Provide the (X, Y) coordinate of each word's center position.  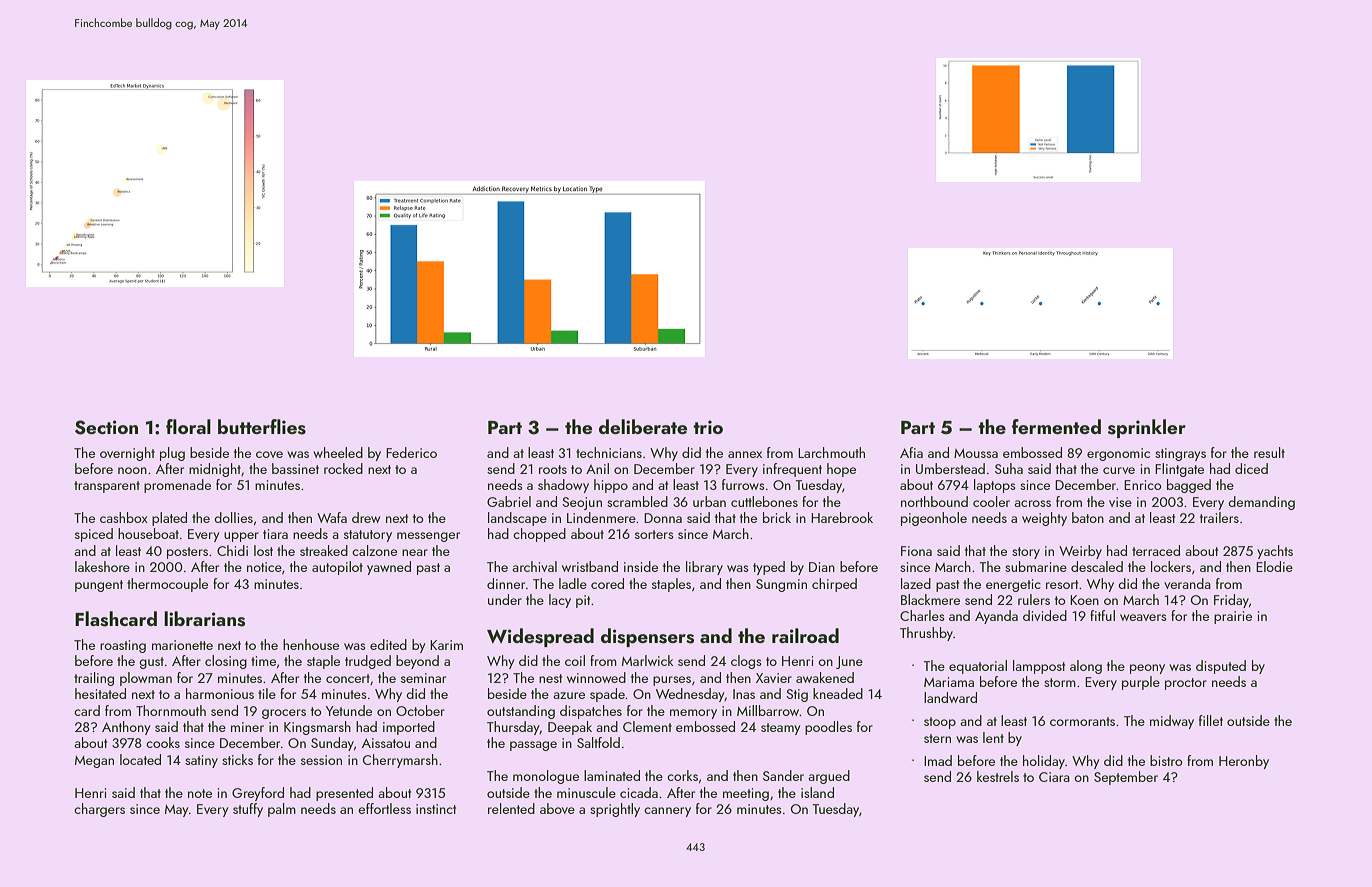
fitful (1102, 615)
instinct (436, 809)
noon (132, 470)
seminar (423, 678)
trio (708, 427)
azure (569, 695)
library (704, 568)
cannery (667, 812)
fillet (1211, 720)
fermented (1056, 426)
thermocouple (167, 585)
